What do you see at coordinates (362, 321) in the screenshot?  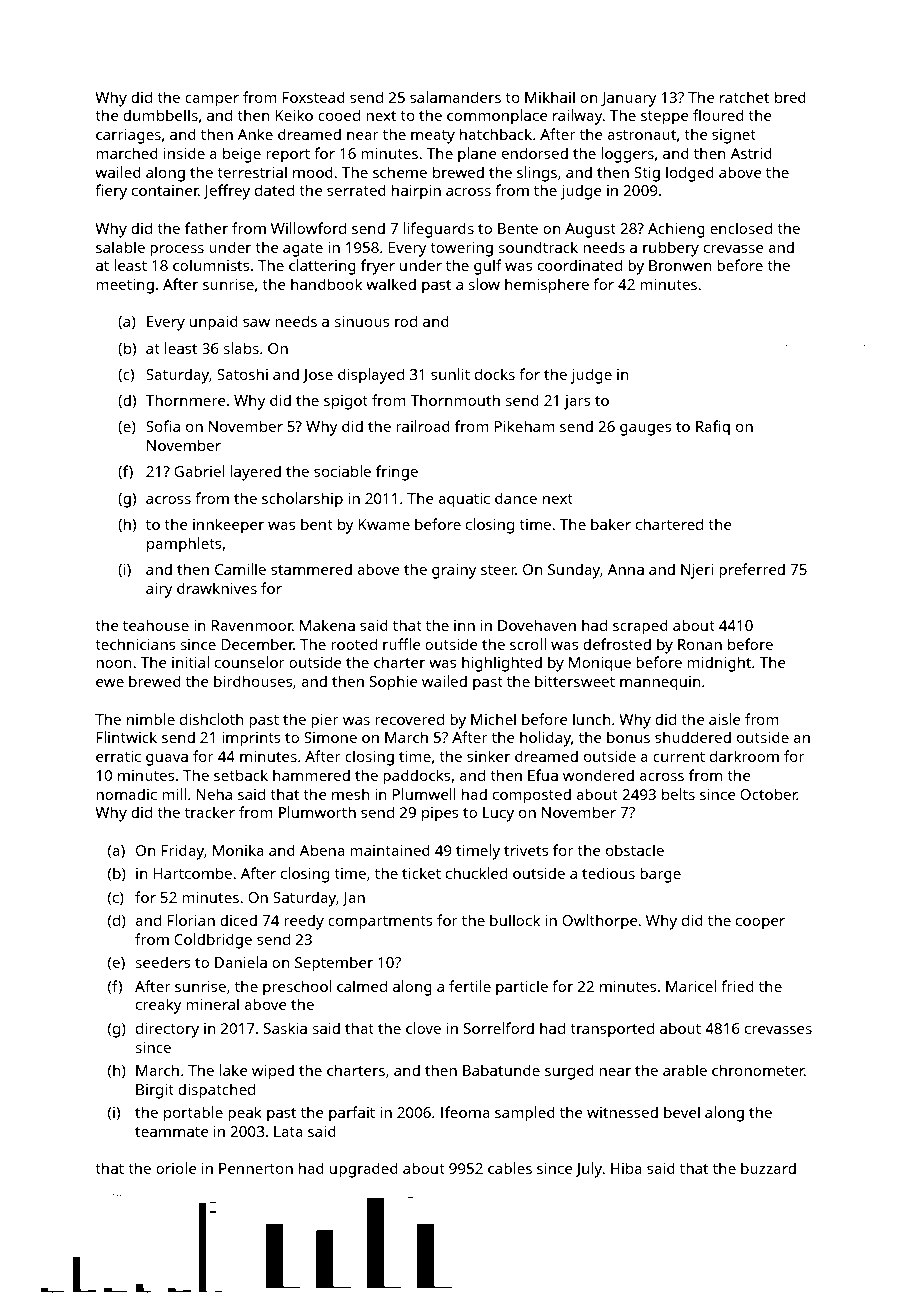 I see `sinuous` at bounding box center [362, 321].
